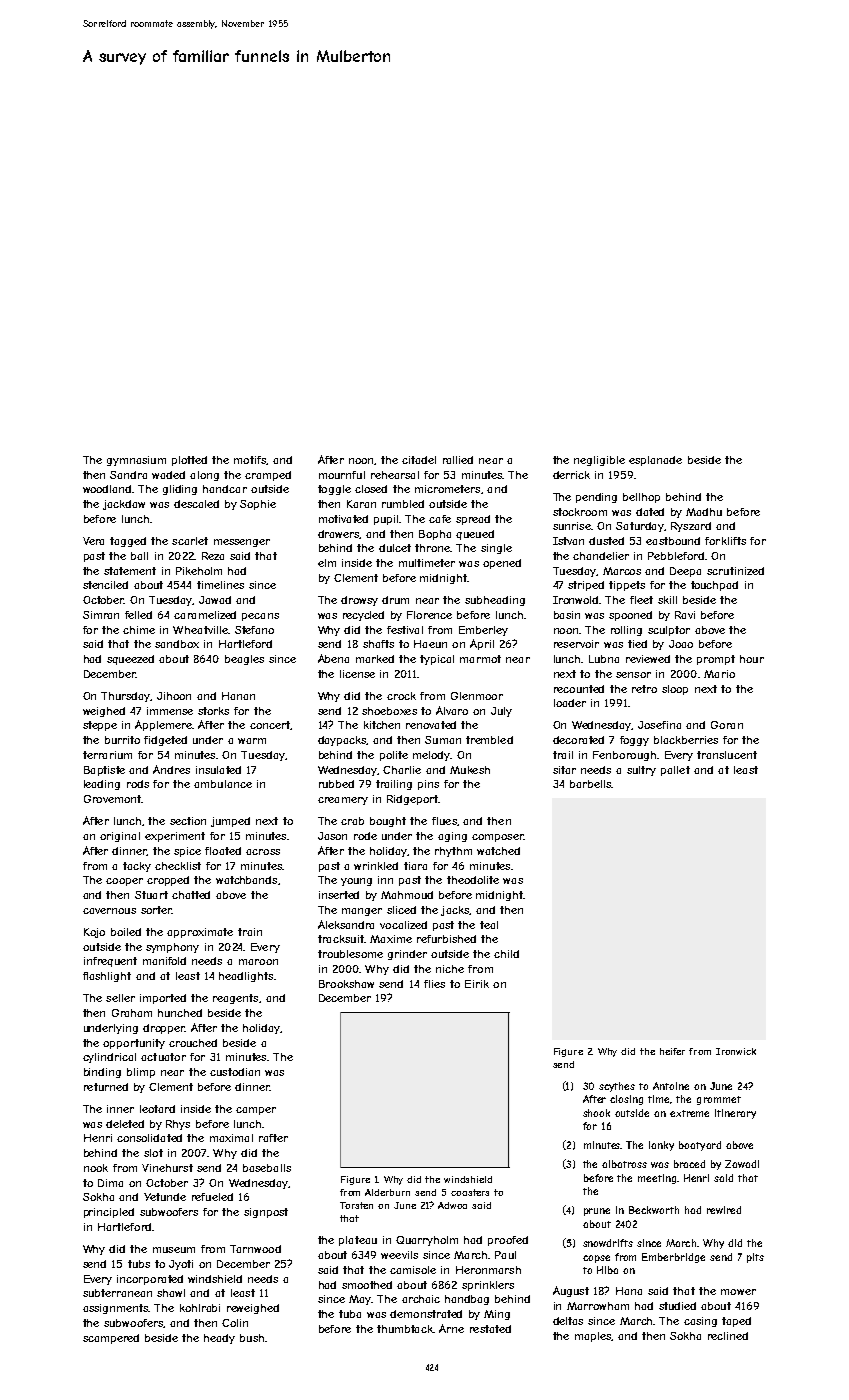 The image size is (849, 1400). I want to click on terrarium, so click(107, 755).
